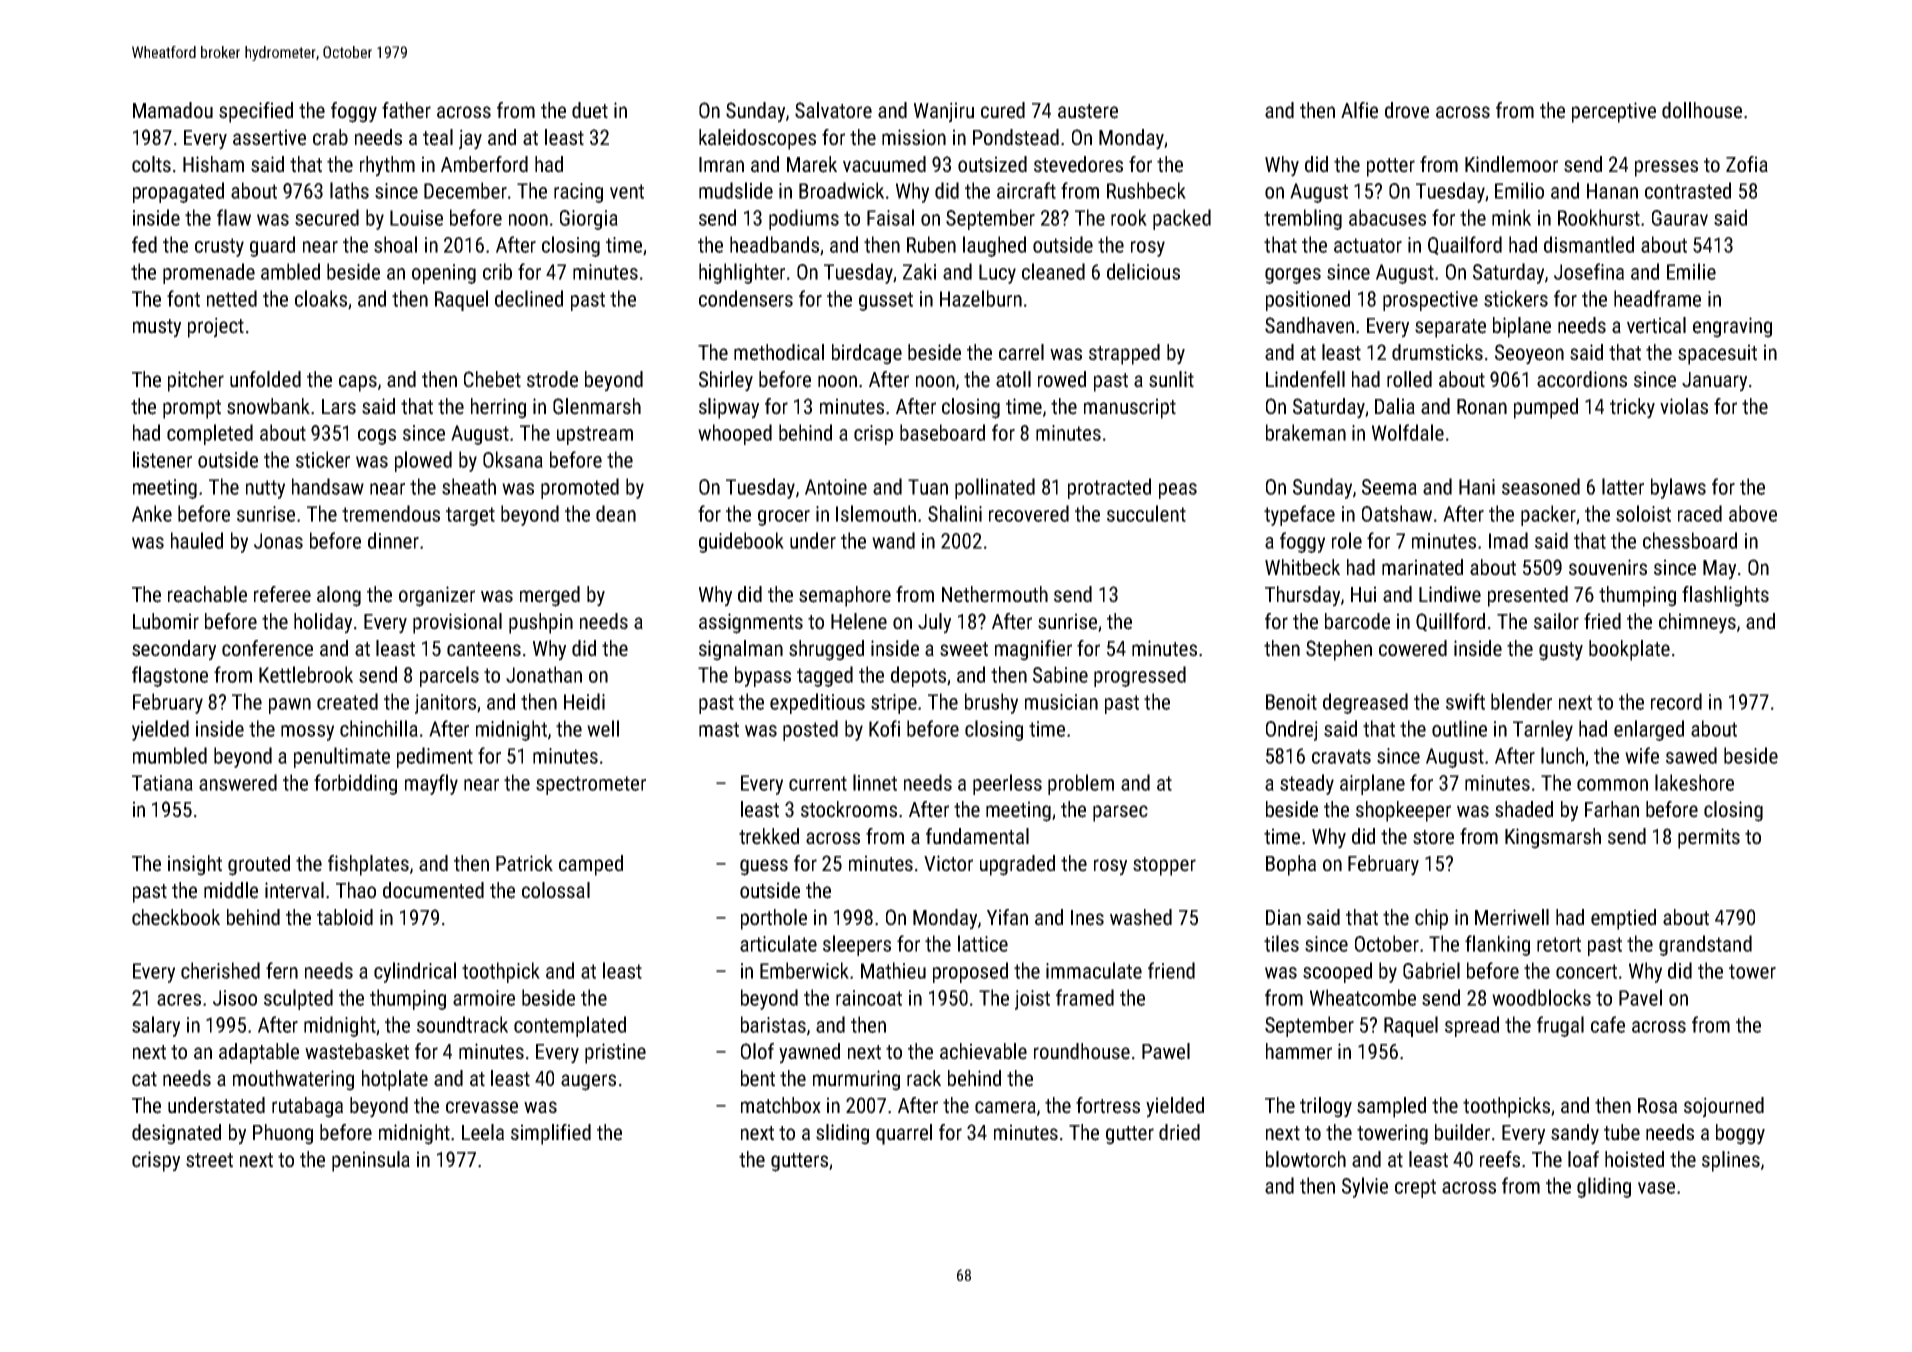  What do you see at coordinates (1732, 327) in the page?
I see `engraving` at bounding box center [1732, 327].
